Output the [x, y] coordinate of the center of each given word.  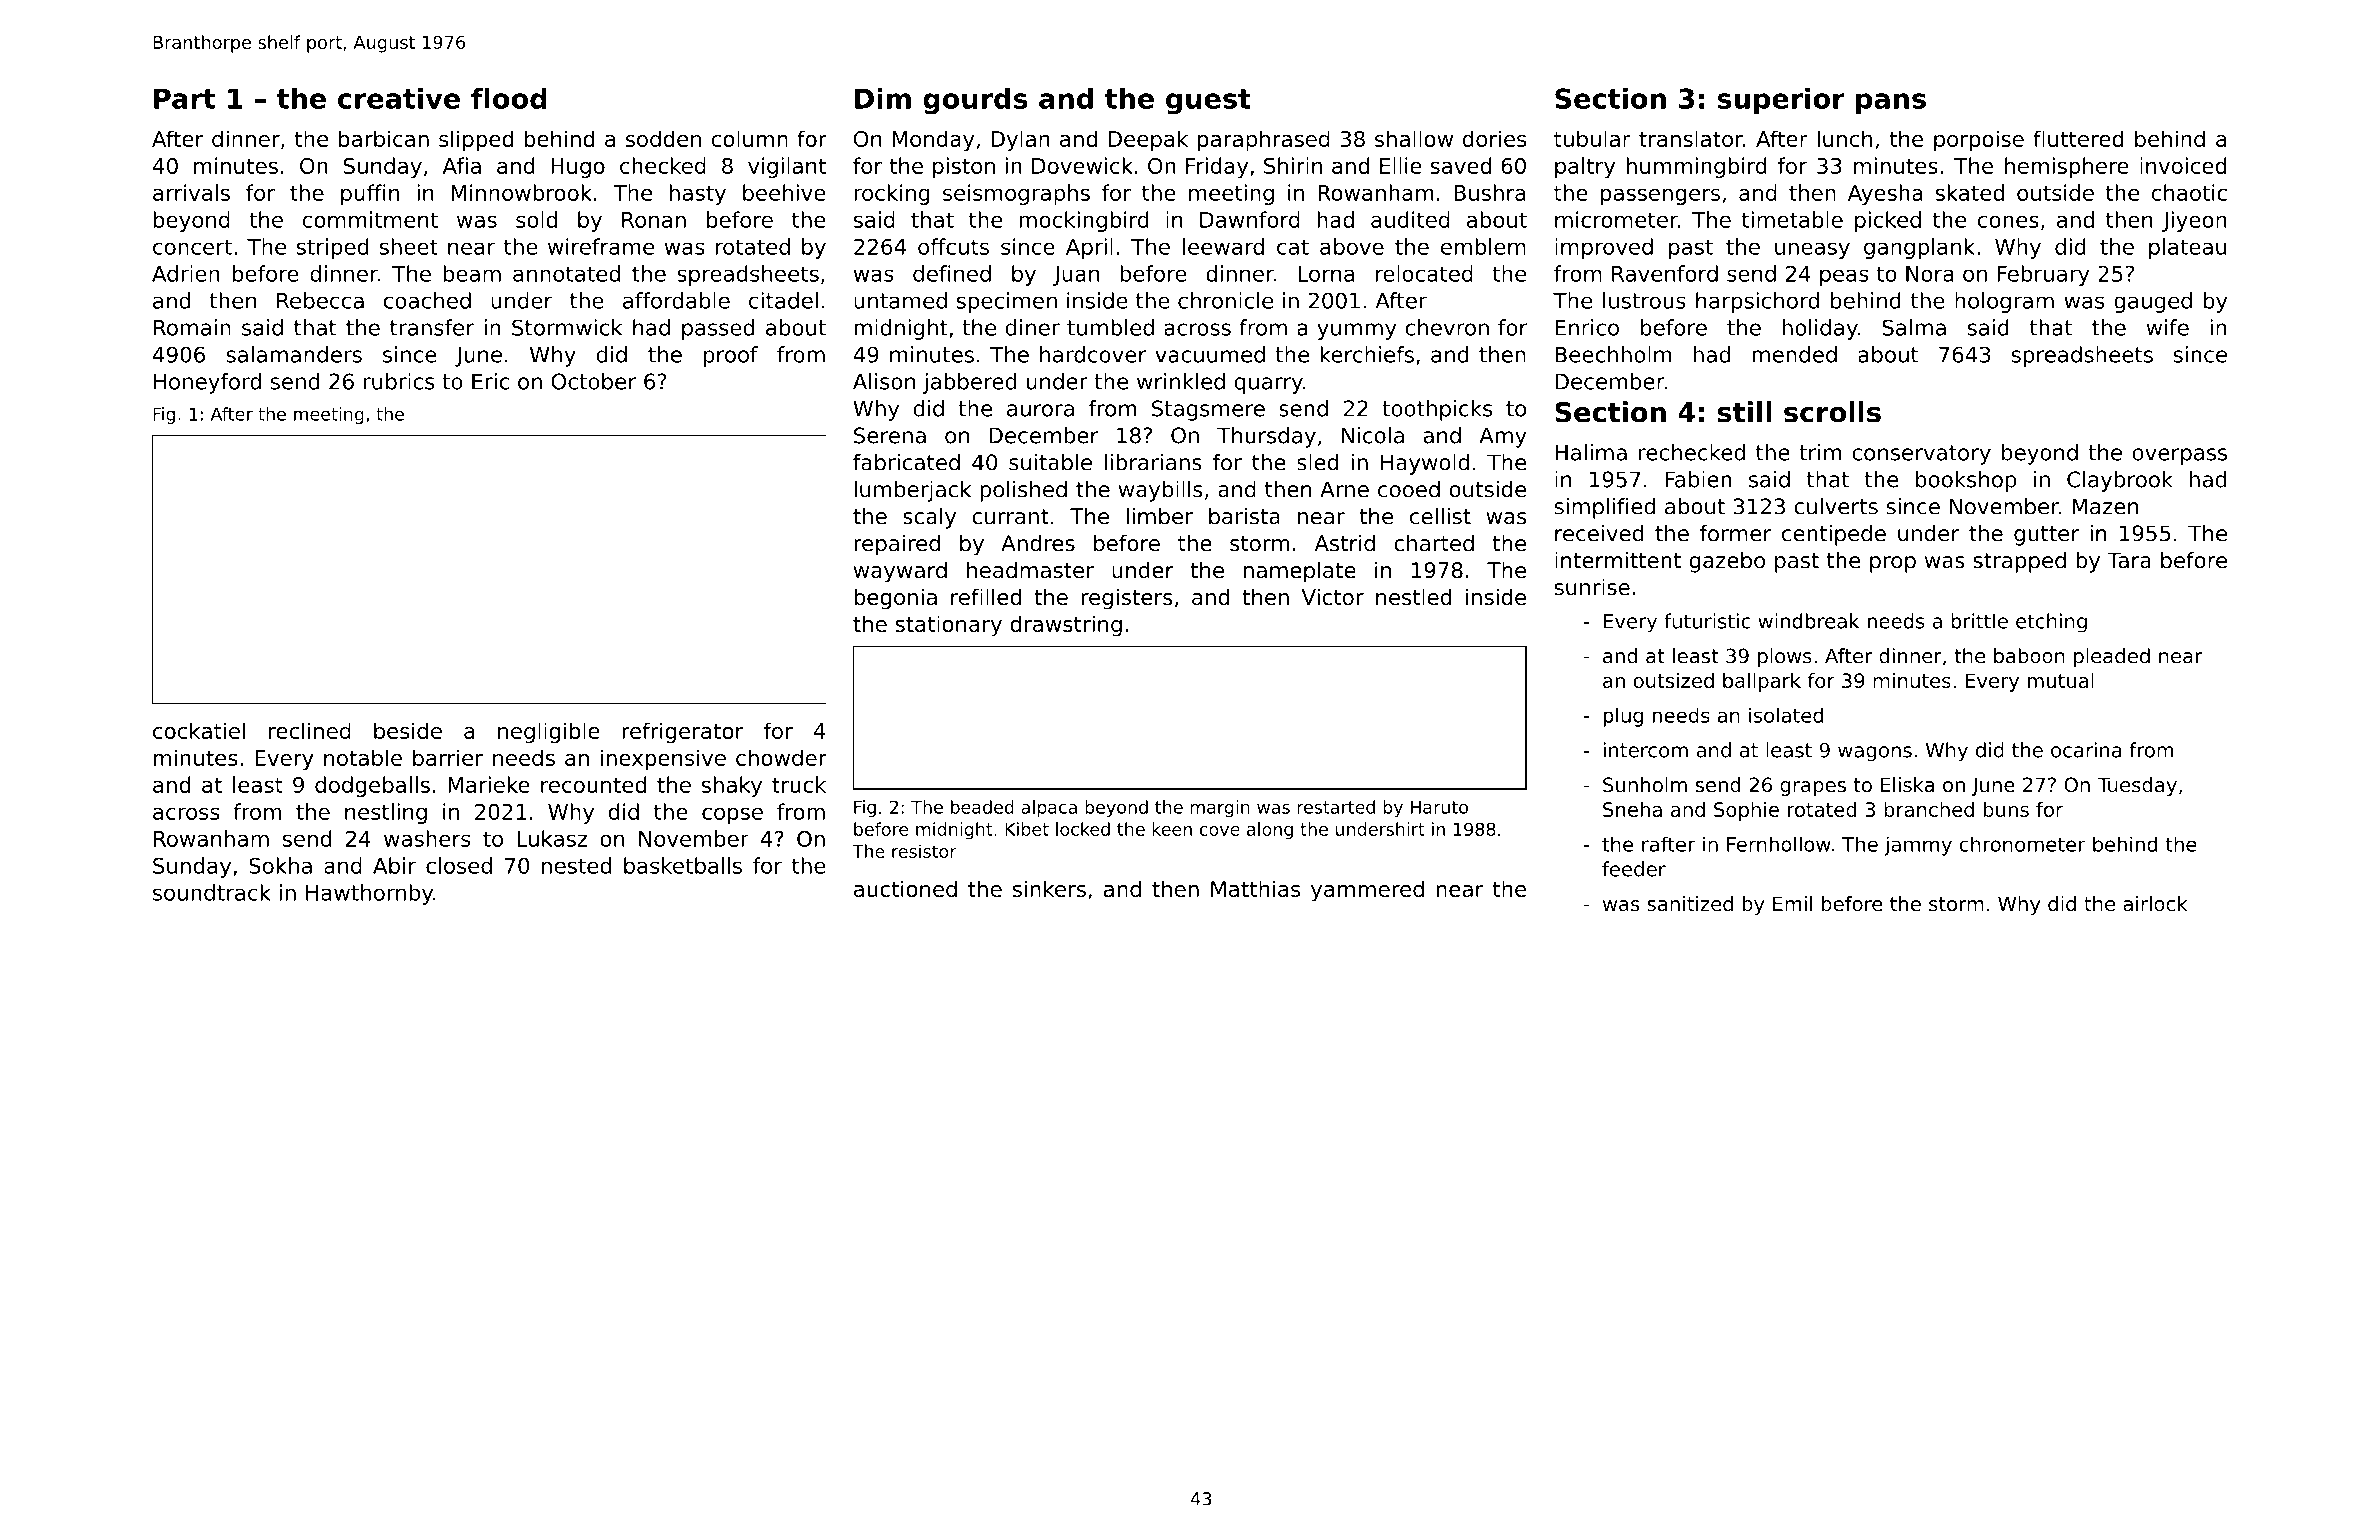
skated [1969, 192]
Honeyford [207, 383]
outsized [1674, 680]
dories [1495, 138]
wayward [900, 572]
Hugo [578, 168]
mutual [2061, 680]
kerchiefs [1367, 354]
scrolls [1832, 412]
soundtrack [212, 892]
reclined [310, 730]
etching [2051, 623]
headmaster [1030, 570]
